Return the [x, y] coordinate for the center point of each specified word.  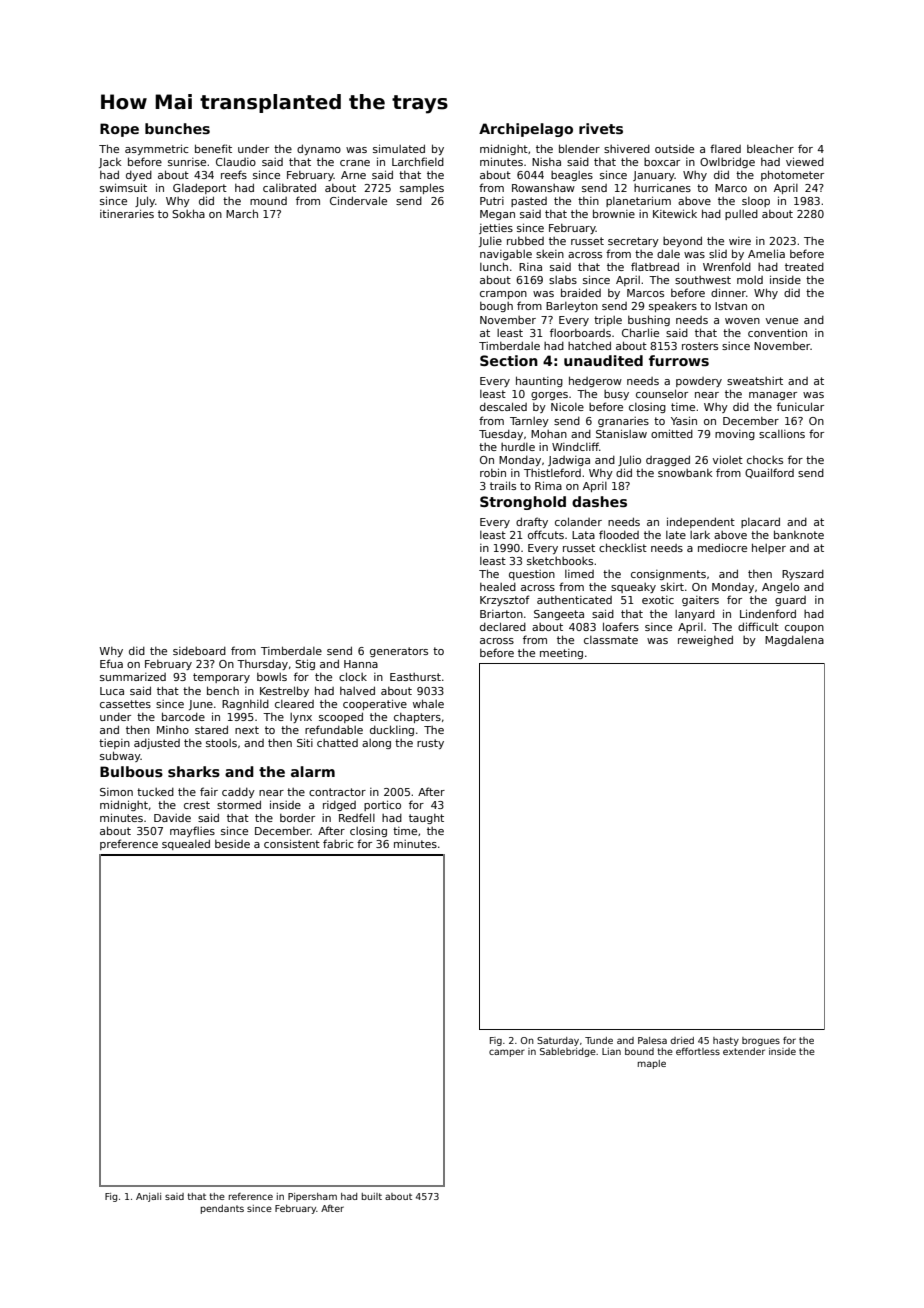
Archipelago [526, 130]
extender [744, 1051]
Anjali [148, 1197]
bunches [177, 128]
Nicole [567, 407]
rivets [601, 128]
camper [507, 1053]
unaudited [603, 360]
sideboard [199, 651]
